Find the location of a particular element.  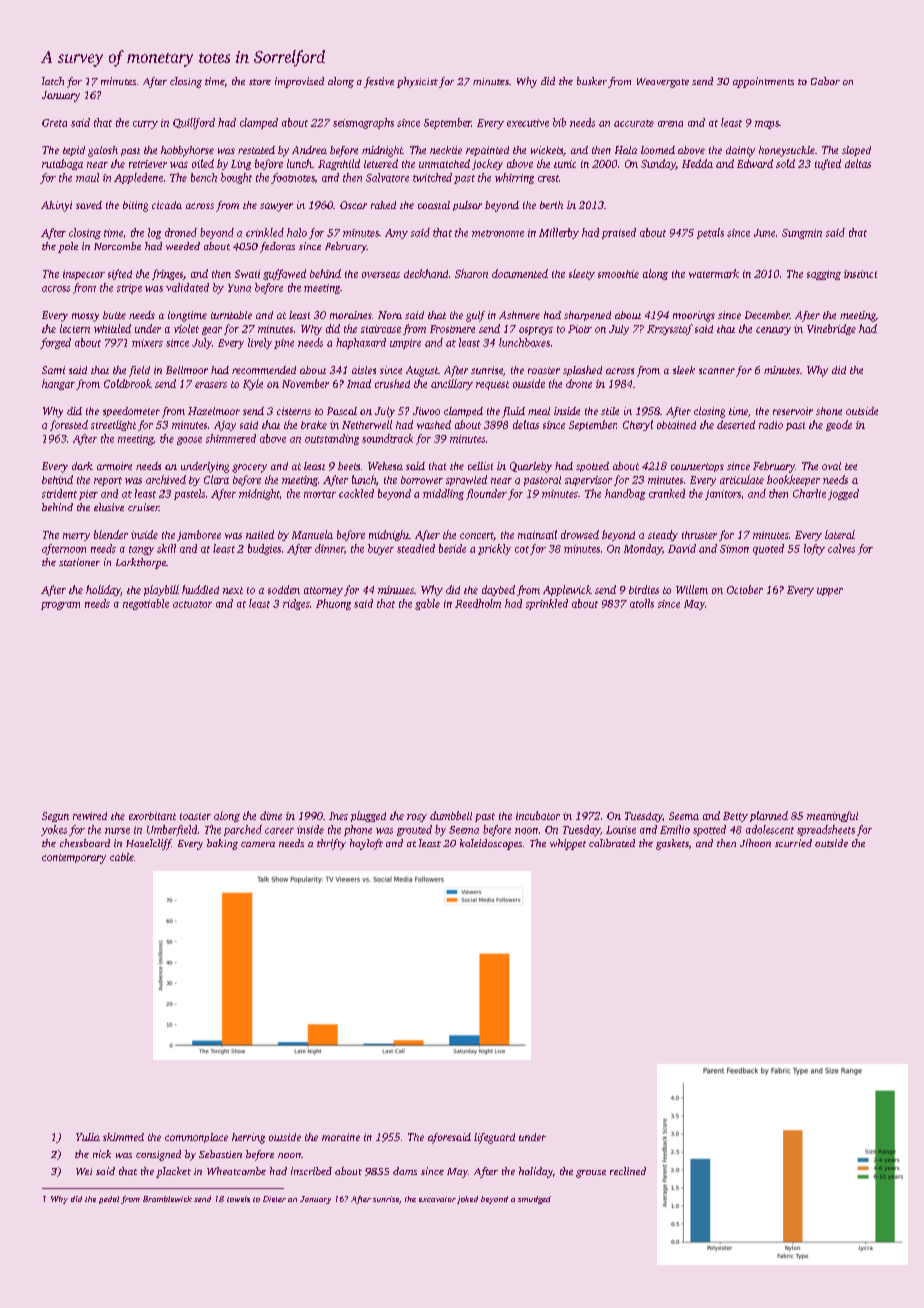

latch is located at coordinates (53, 81).
